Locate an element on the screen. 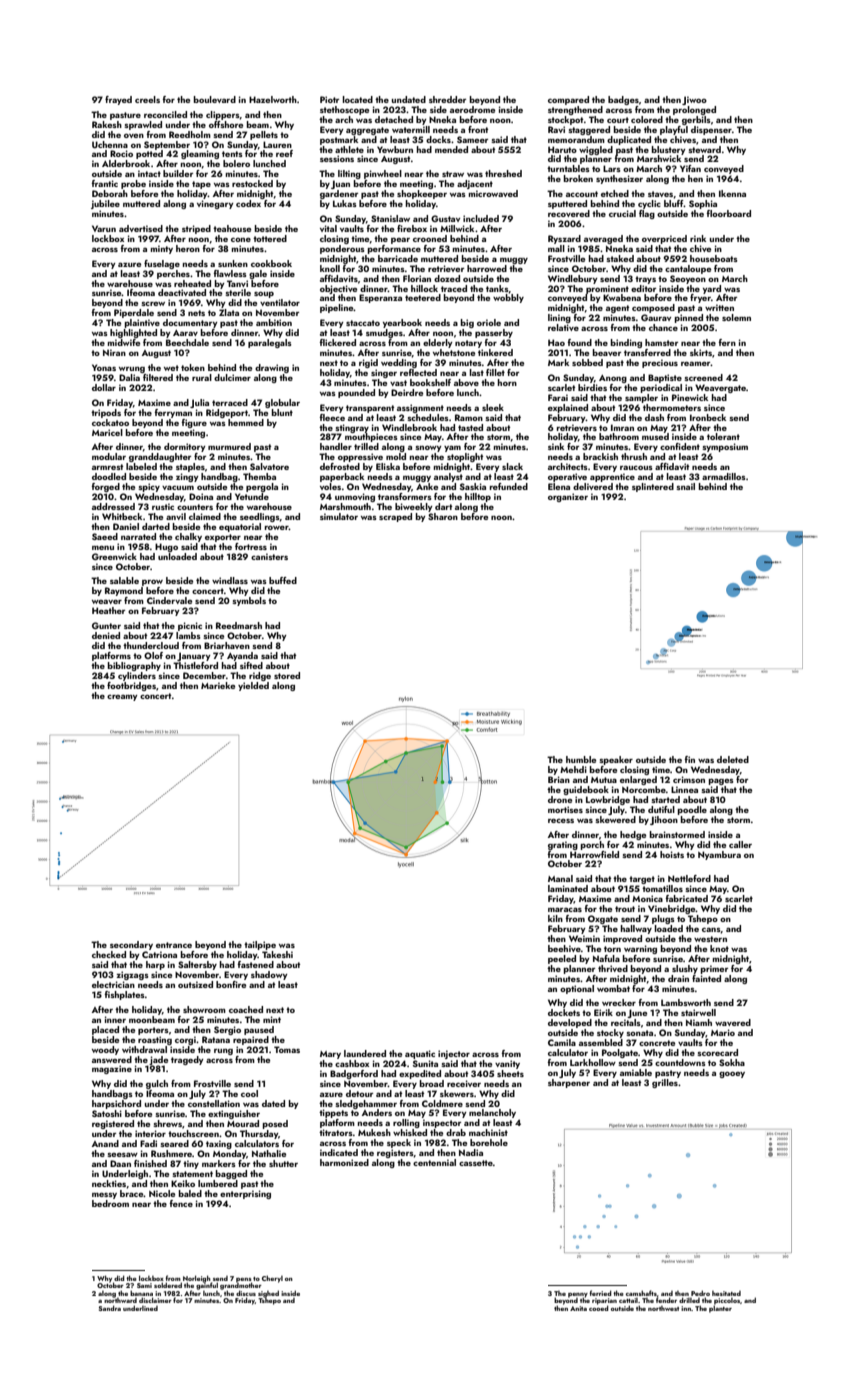  Anita is located at coordinates (578, 1308).
